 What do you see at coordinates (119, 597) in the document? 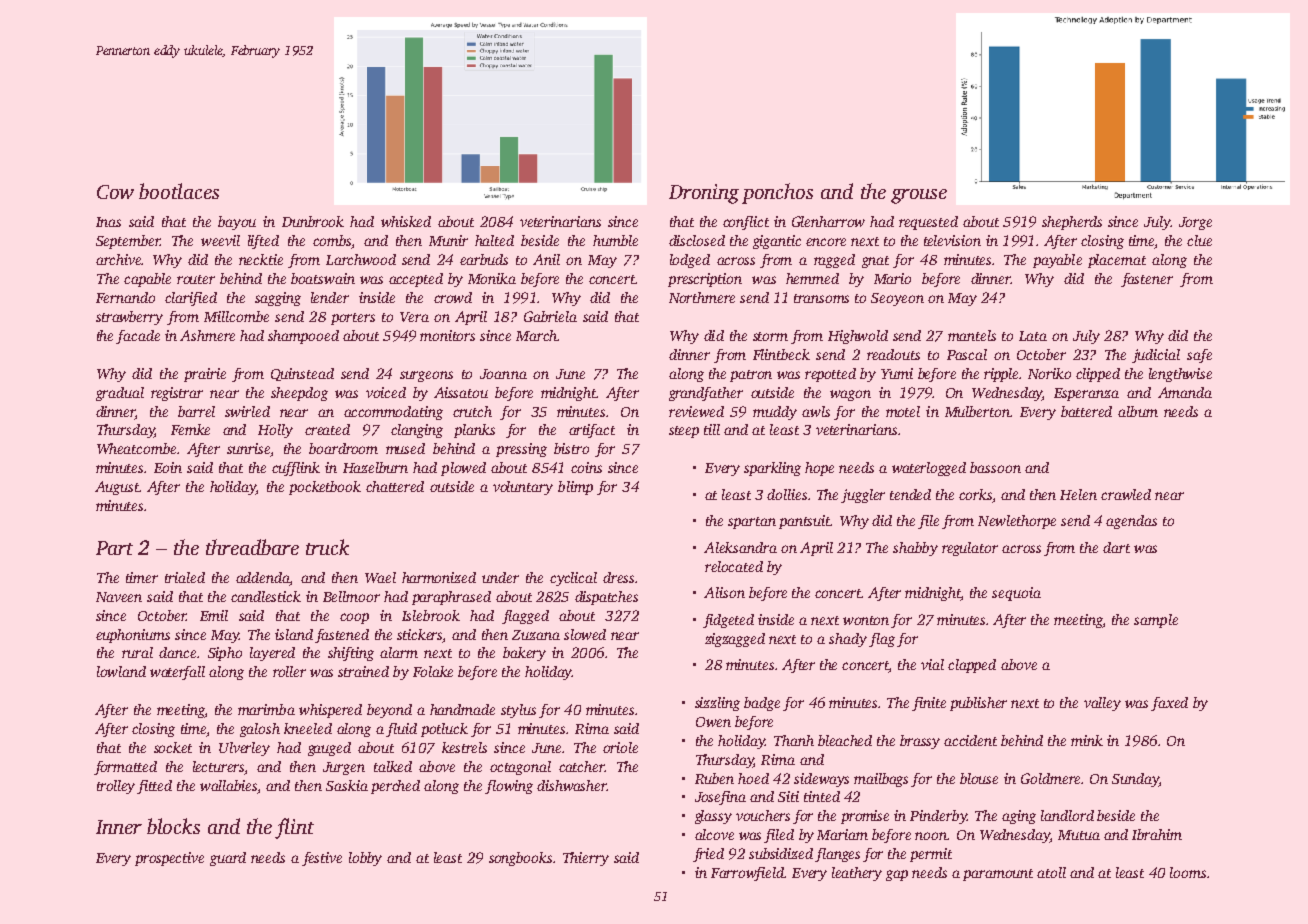
I see `Naveen` at bounding box center [119, 597].
